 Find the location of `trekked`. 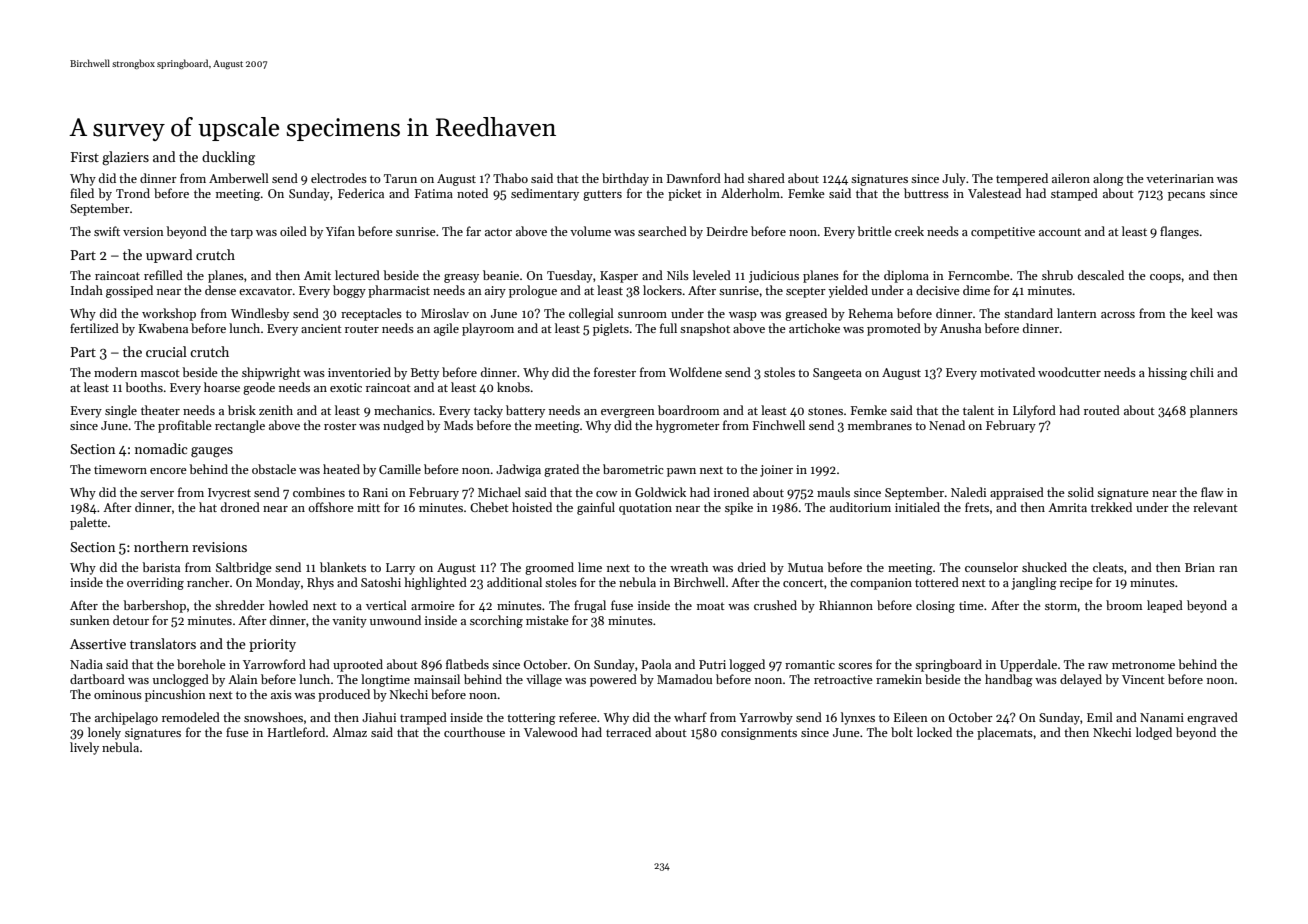

trekked is located at coordinates (1111, 507).
